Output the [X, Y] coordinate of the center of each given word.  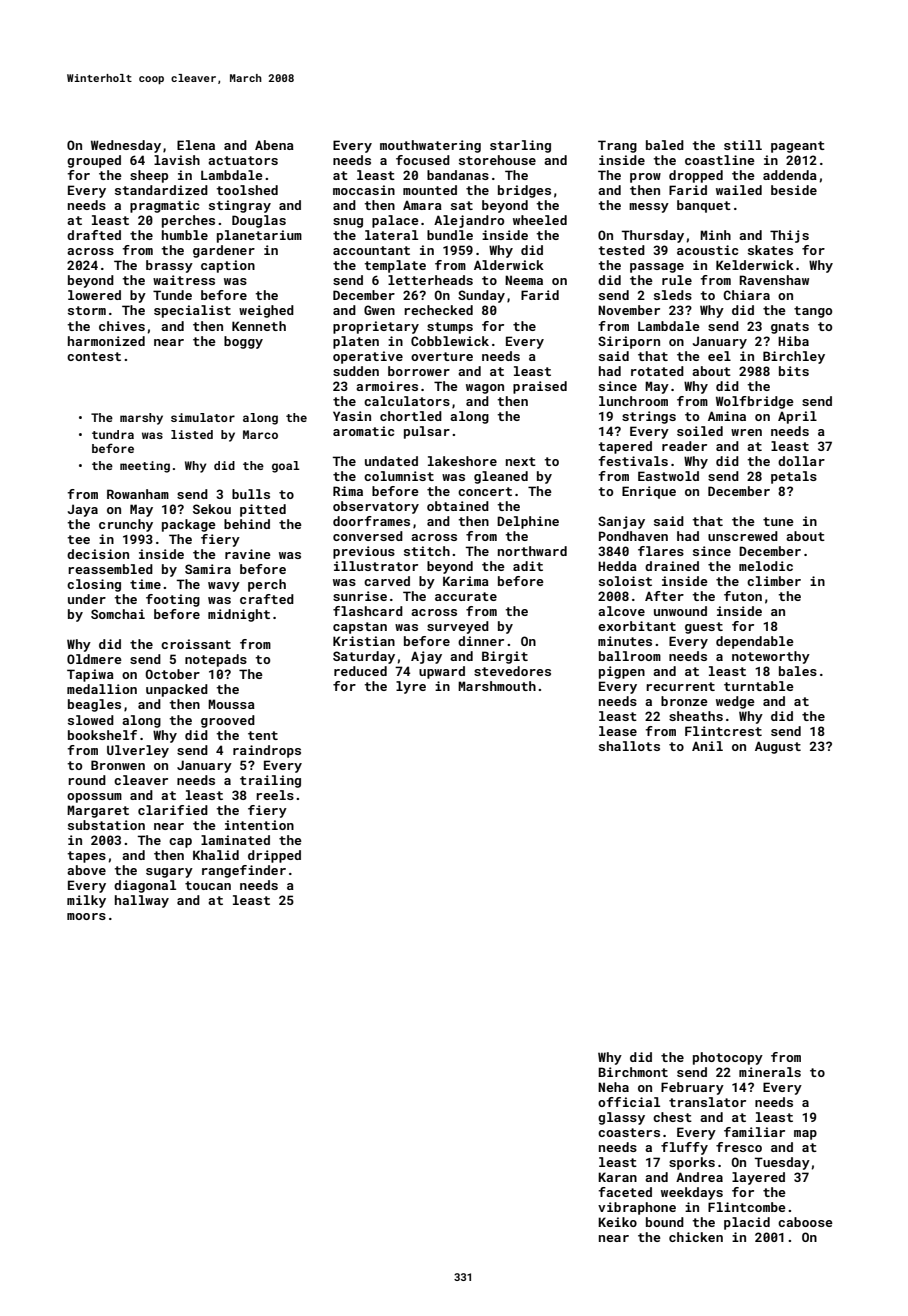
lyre [411, 687]
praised [540, 387]
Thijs [789, 236]
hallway [142, 901]
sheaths [696, 716]
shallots [629, 746]
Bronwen [118, 765]
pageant [798, 147]
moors [86, 916]
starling [520, 146]
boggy [243, 342]
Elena [196, 145]
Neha [613, 1087]
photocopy [728, 1058]
